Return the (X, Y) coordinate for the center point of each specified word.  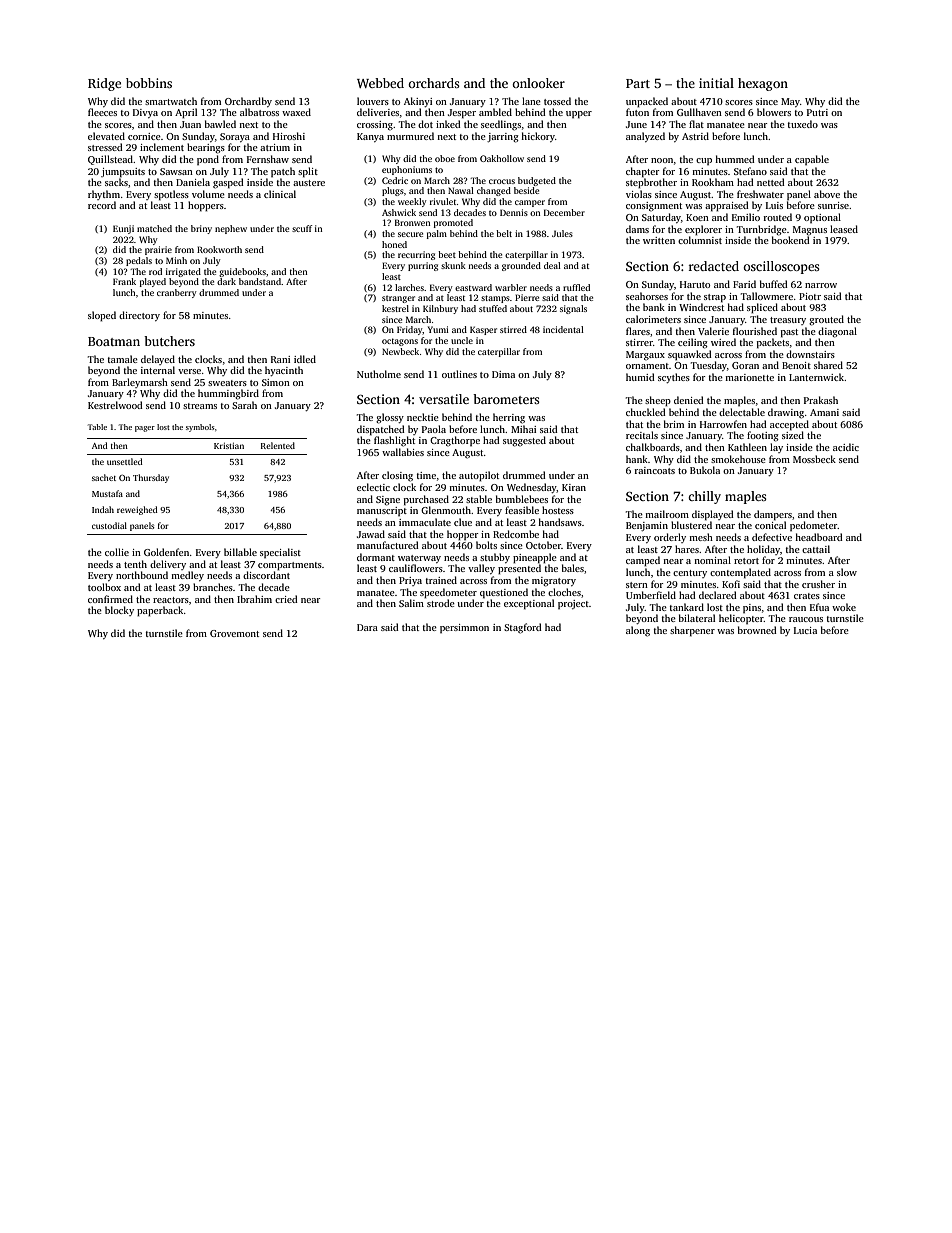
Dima (503, 374)
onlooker (538, 83)
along (638, 631)
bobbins (149, 83)
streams (200, 406)
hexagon (763, 84)
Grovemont (234, 633)
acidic (846, 447)
